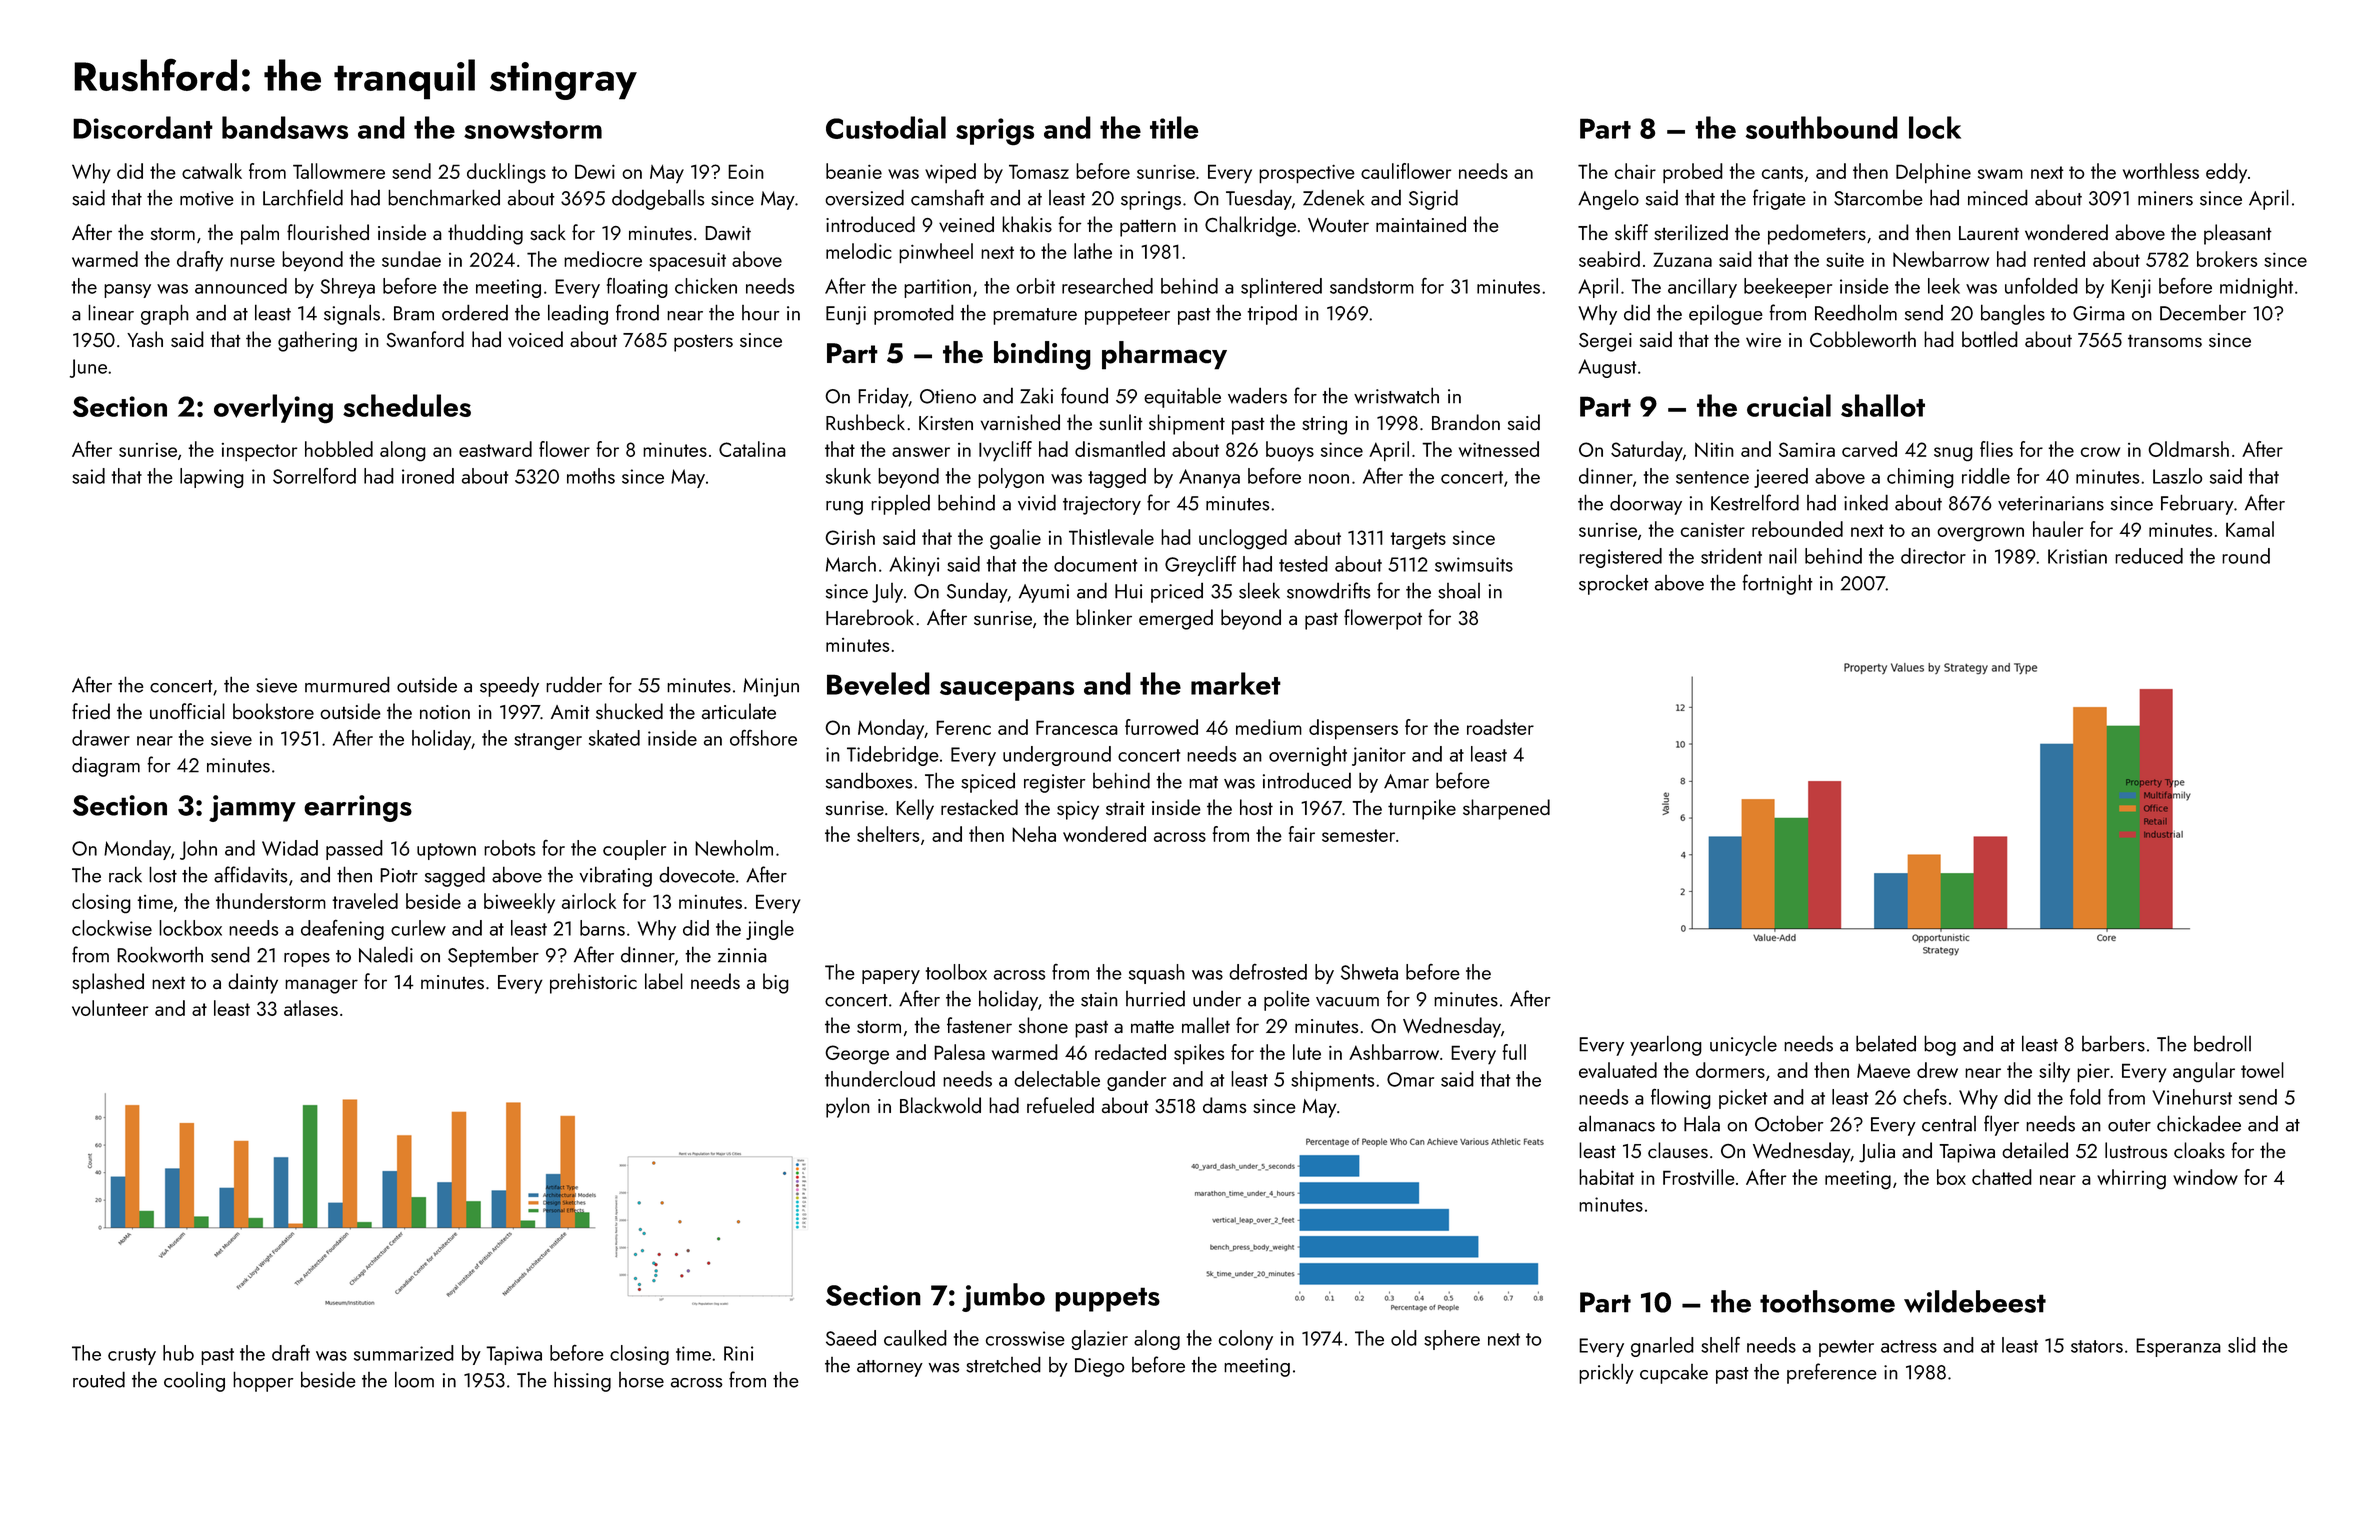  What do you see at coordinates (1720, 1345) in the screenshot?
I see `shelf` at bounding box center [1720, 1345].
